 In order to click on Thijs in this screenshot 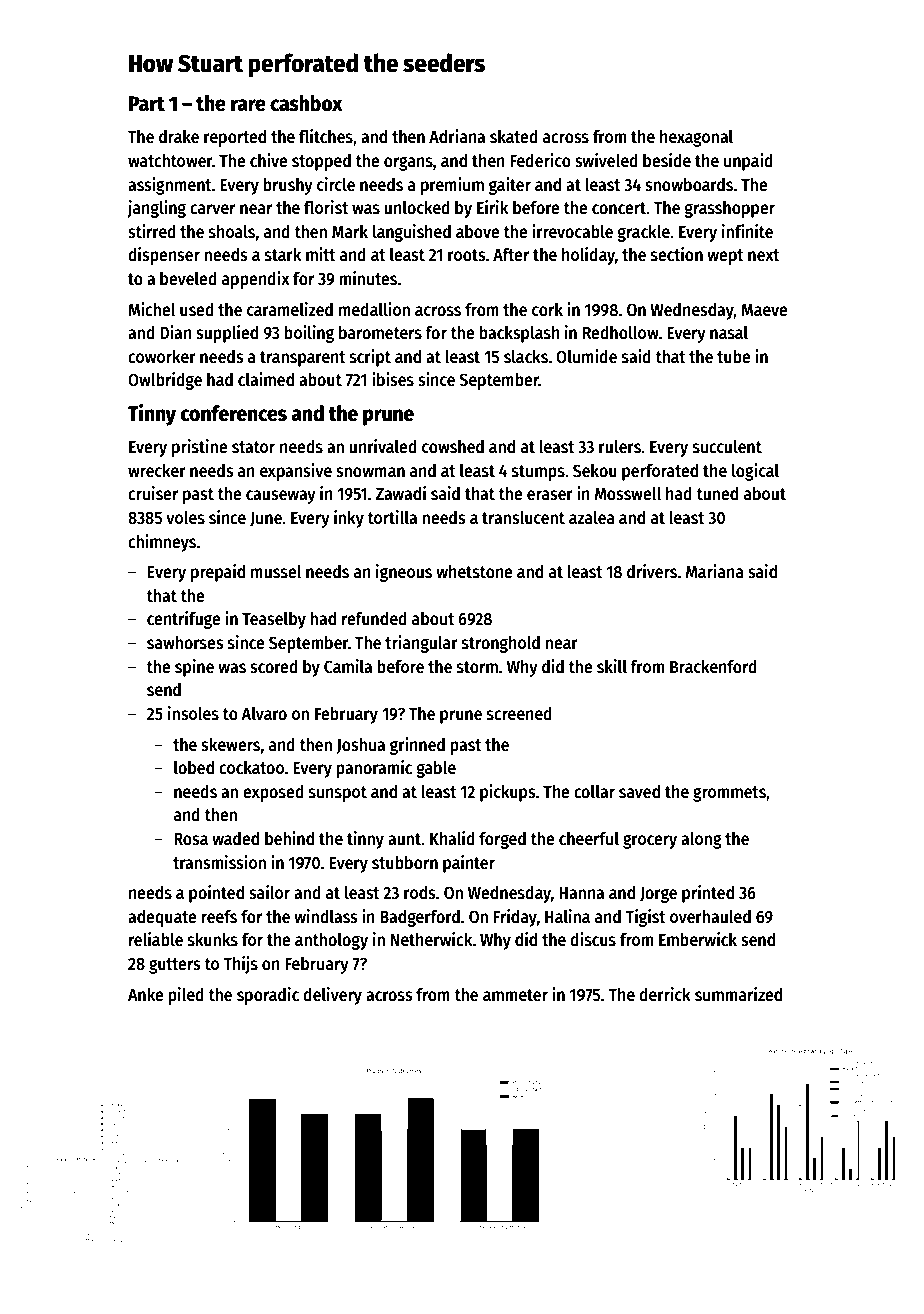, I will do `click(240, 965)`.
